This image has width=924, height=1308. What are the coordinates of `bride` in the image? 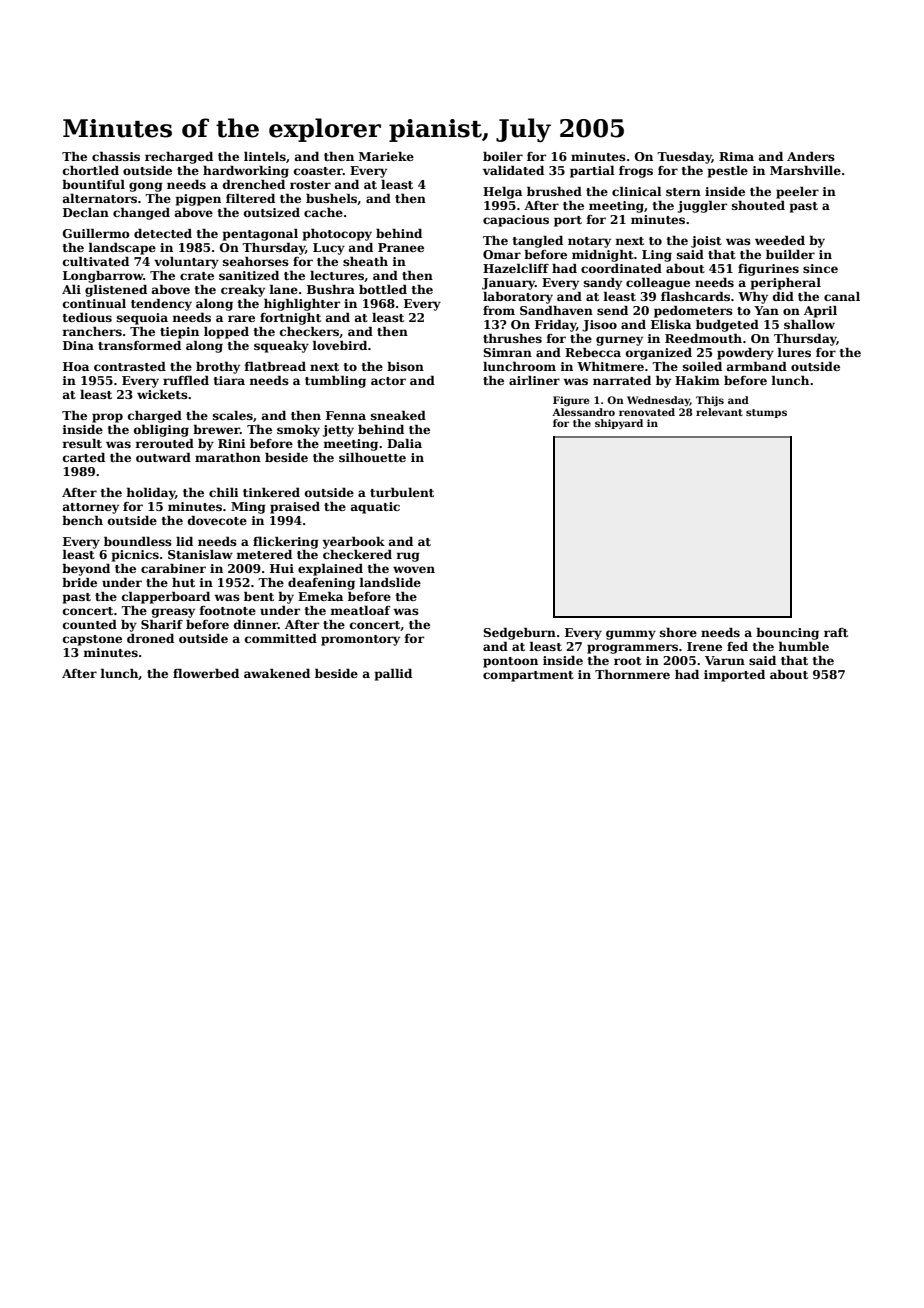 It's located at (79, 582).
